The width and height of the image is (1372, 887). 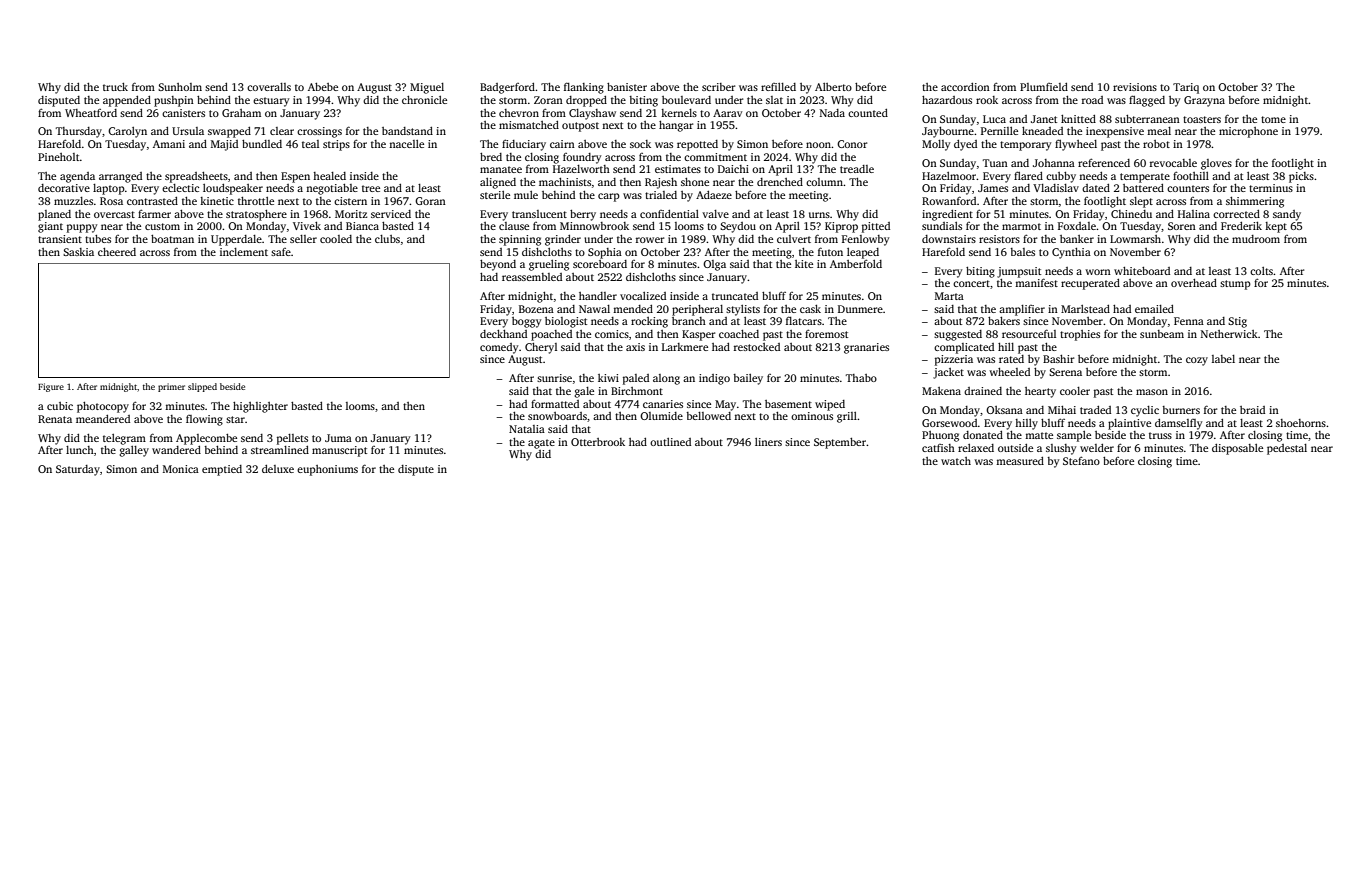 I want to click on lunch, so click(x=80, y=450).
